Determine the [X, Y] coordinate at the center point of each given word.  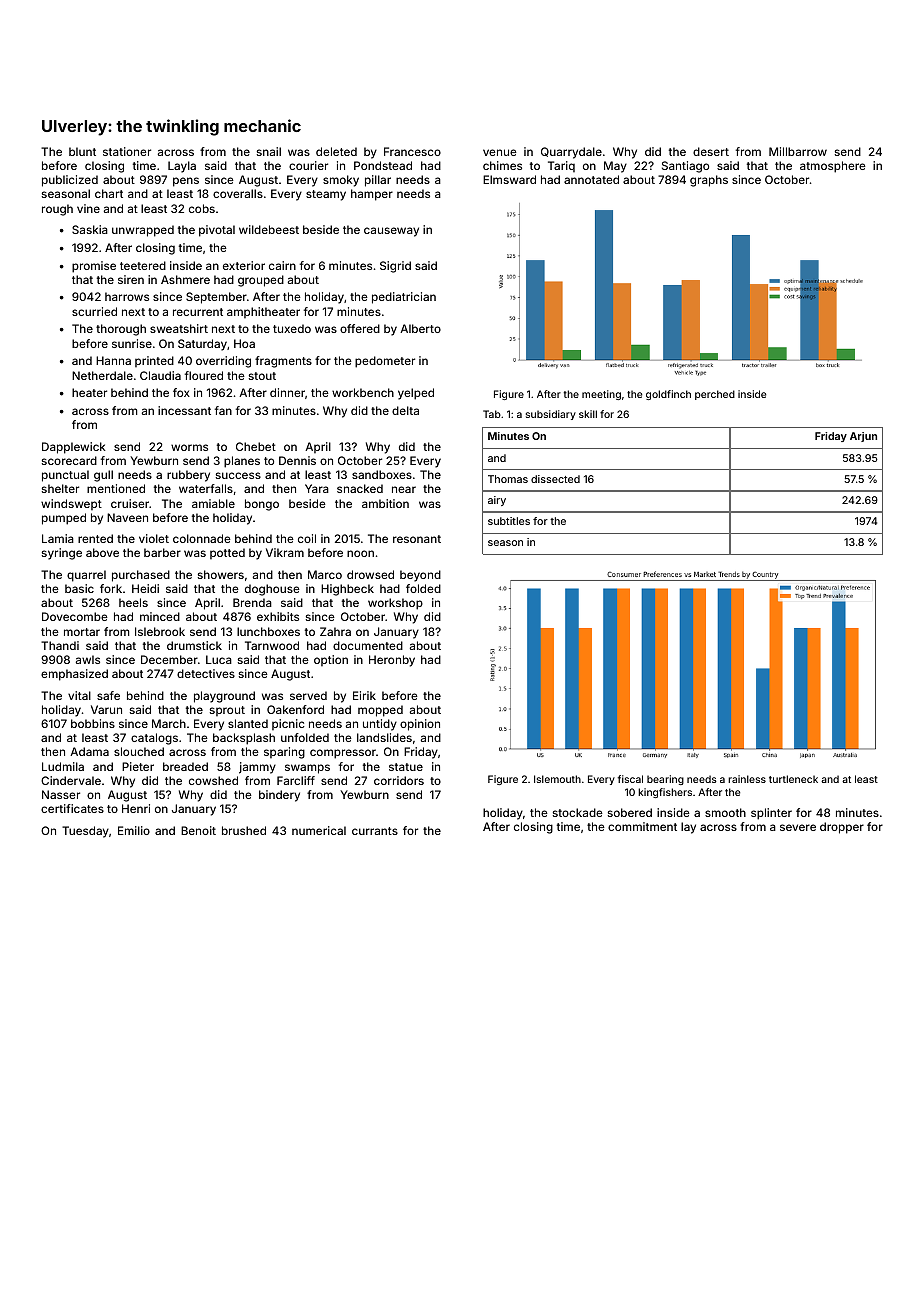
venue [500, 152]
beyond [420, 576]
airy [497, 501]
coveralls [238, 193]
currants [375, 831]
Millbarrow [798, 151]
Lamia [58, 538]
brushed [244, 830]
